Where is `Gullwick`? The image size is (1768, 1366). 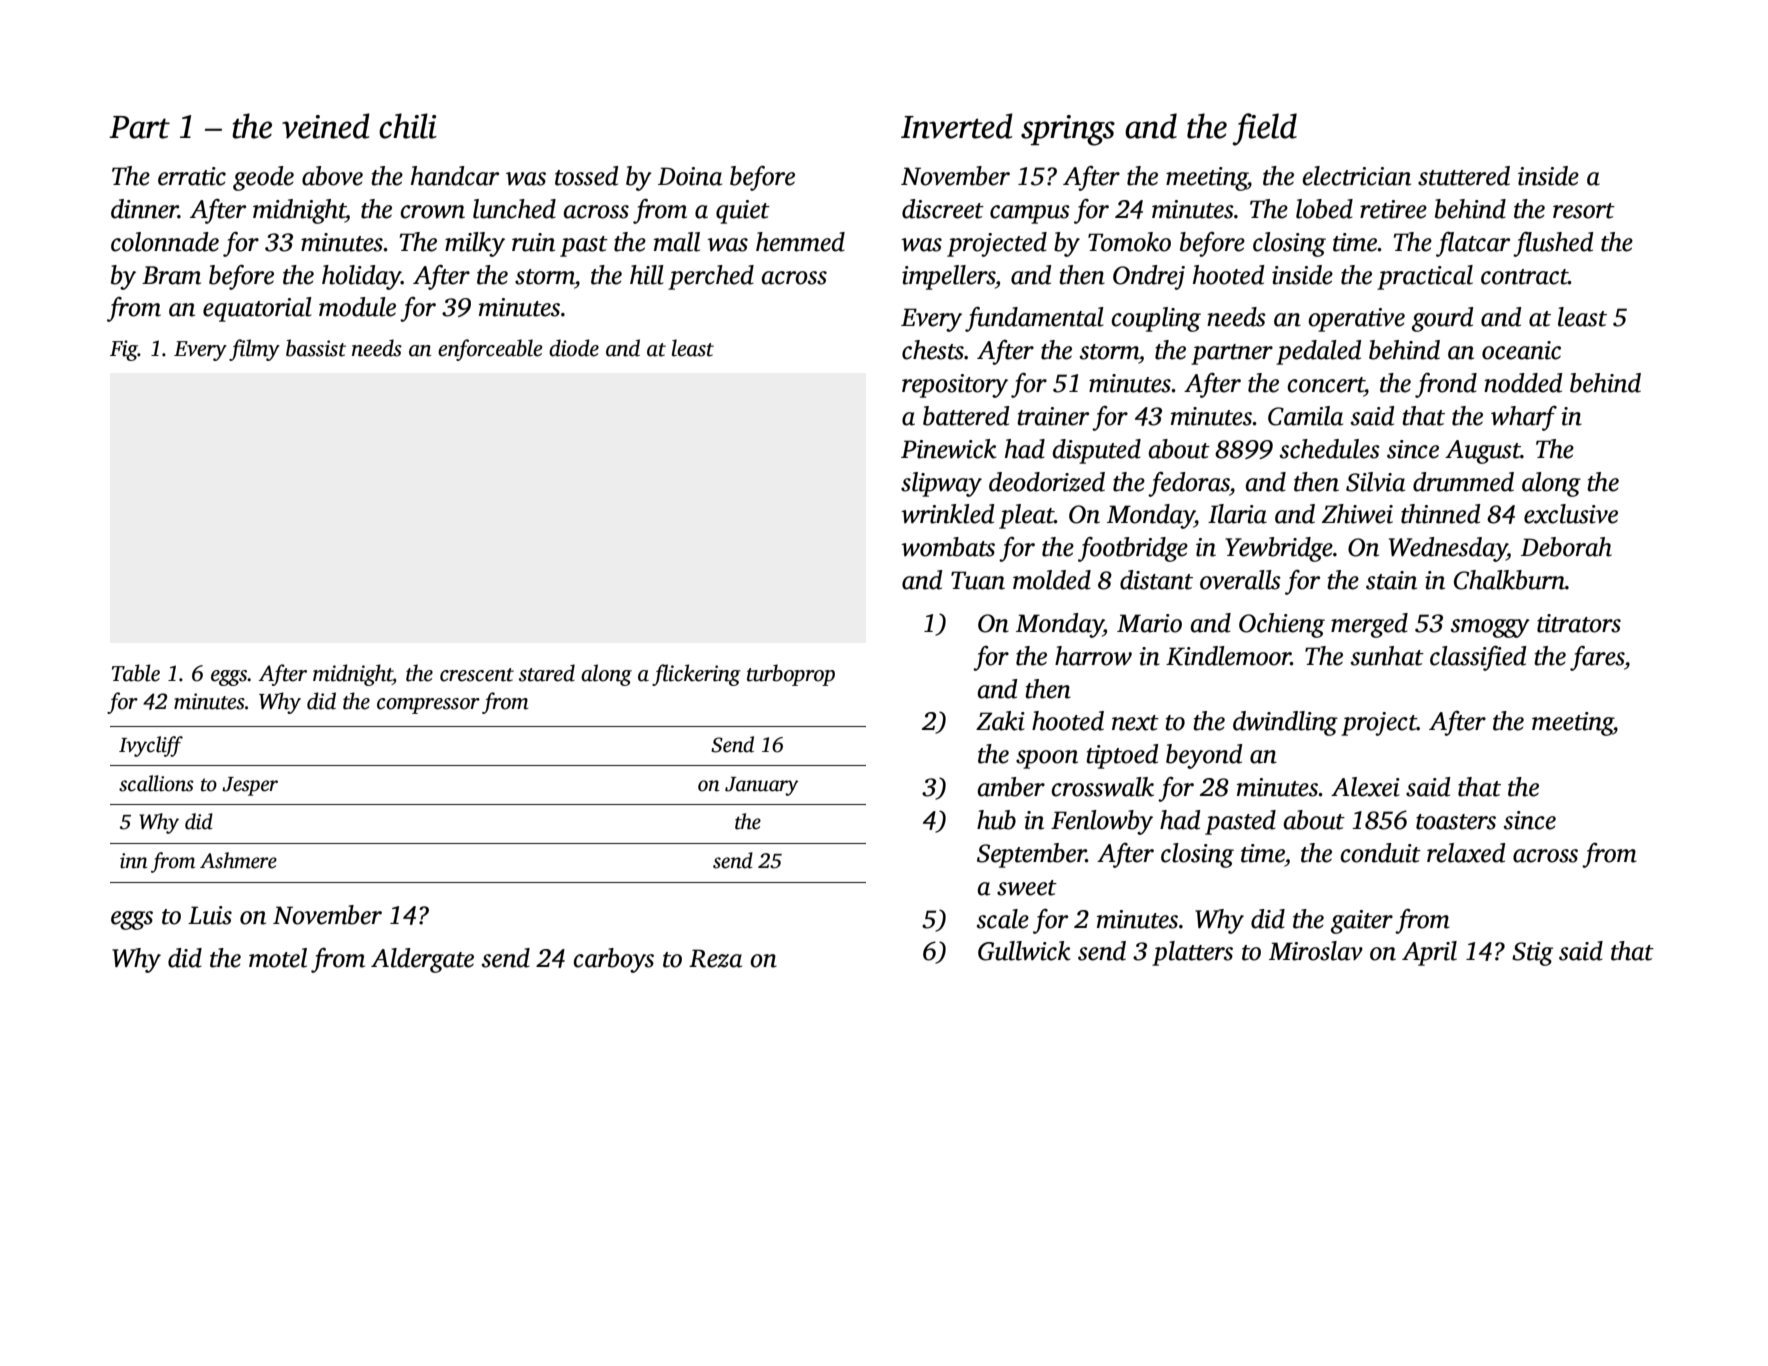 Gullwick is located at coordinates (1024, 951).
